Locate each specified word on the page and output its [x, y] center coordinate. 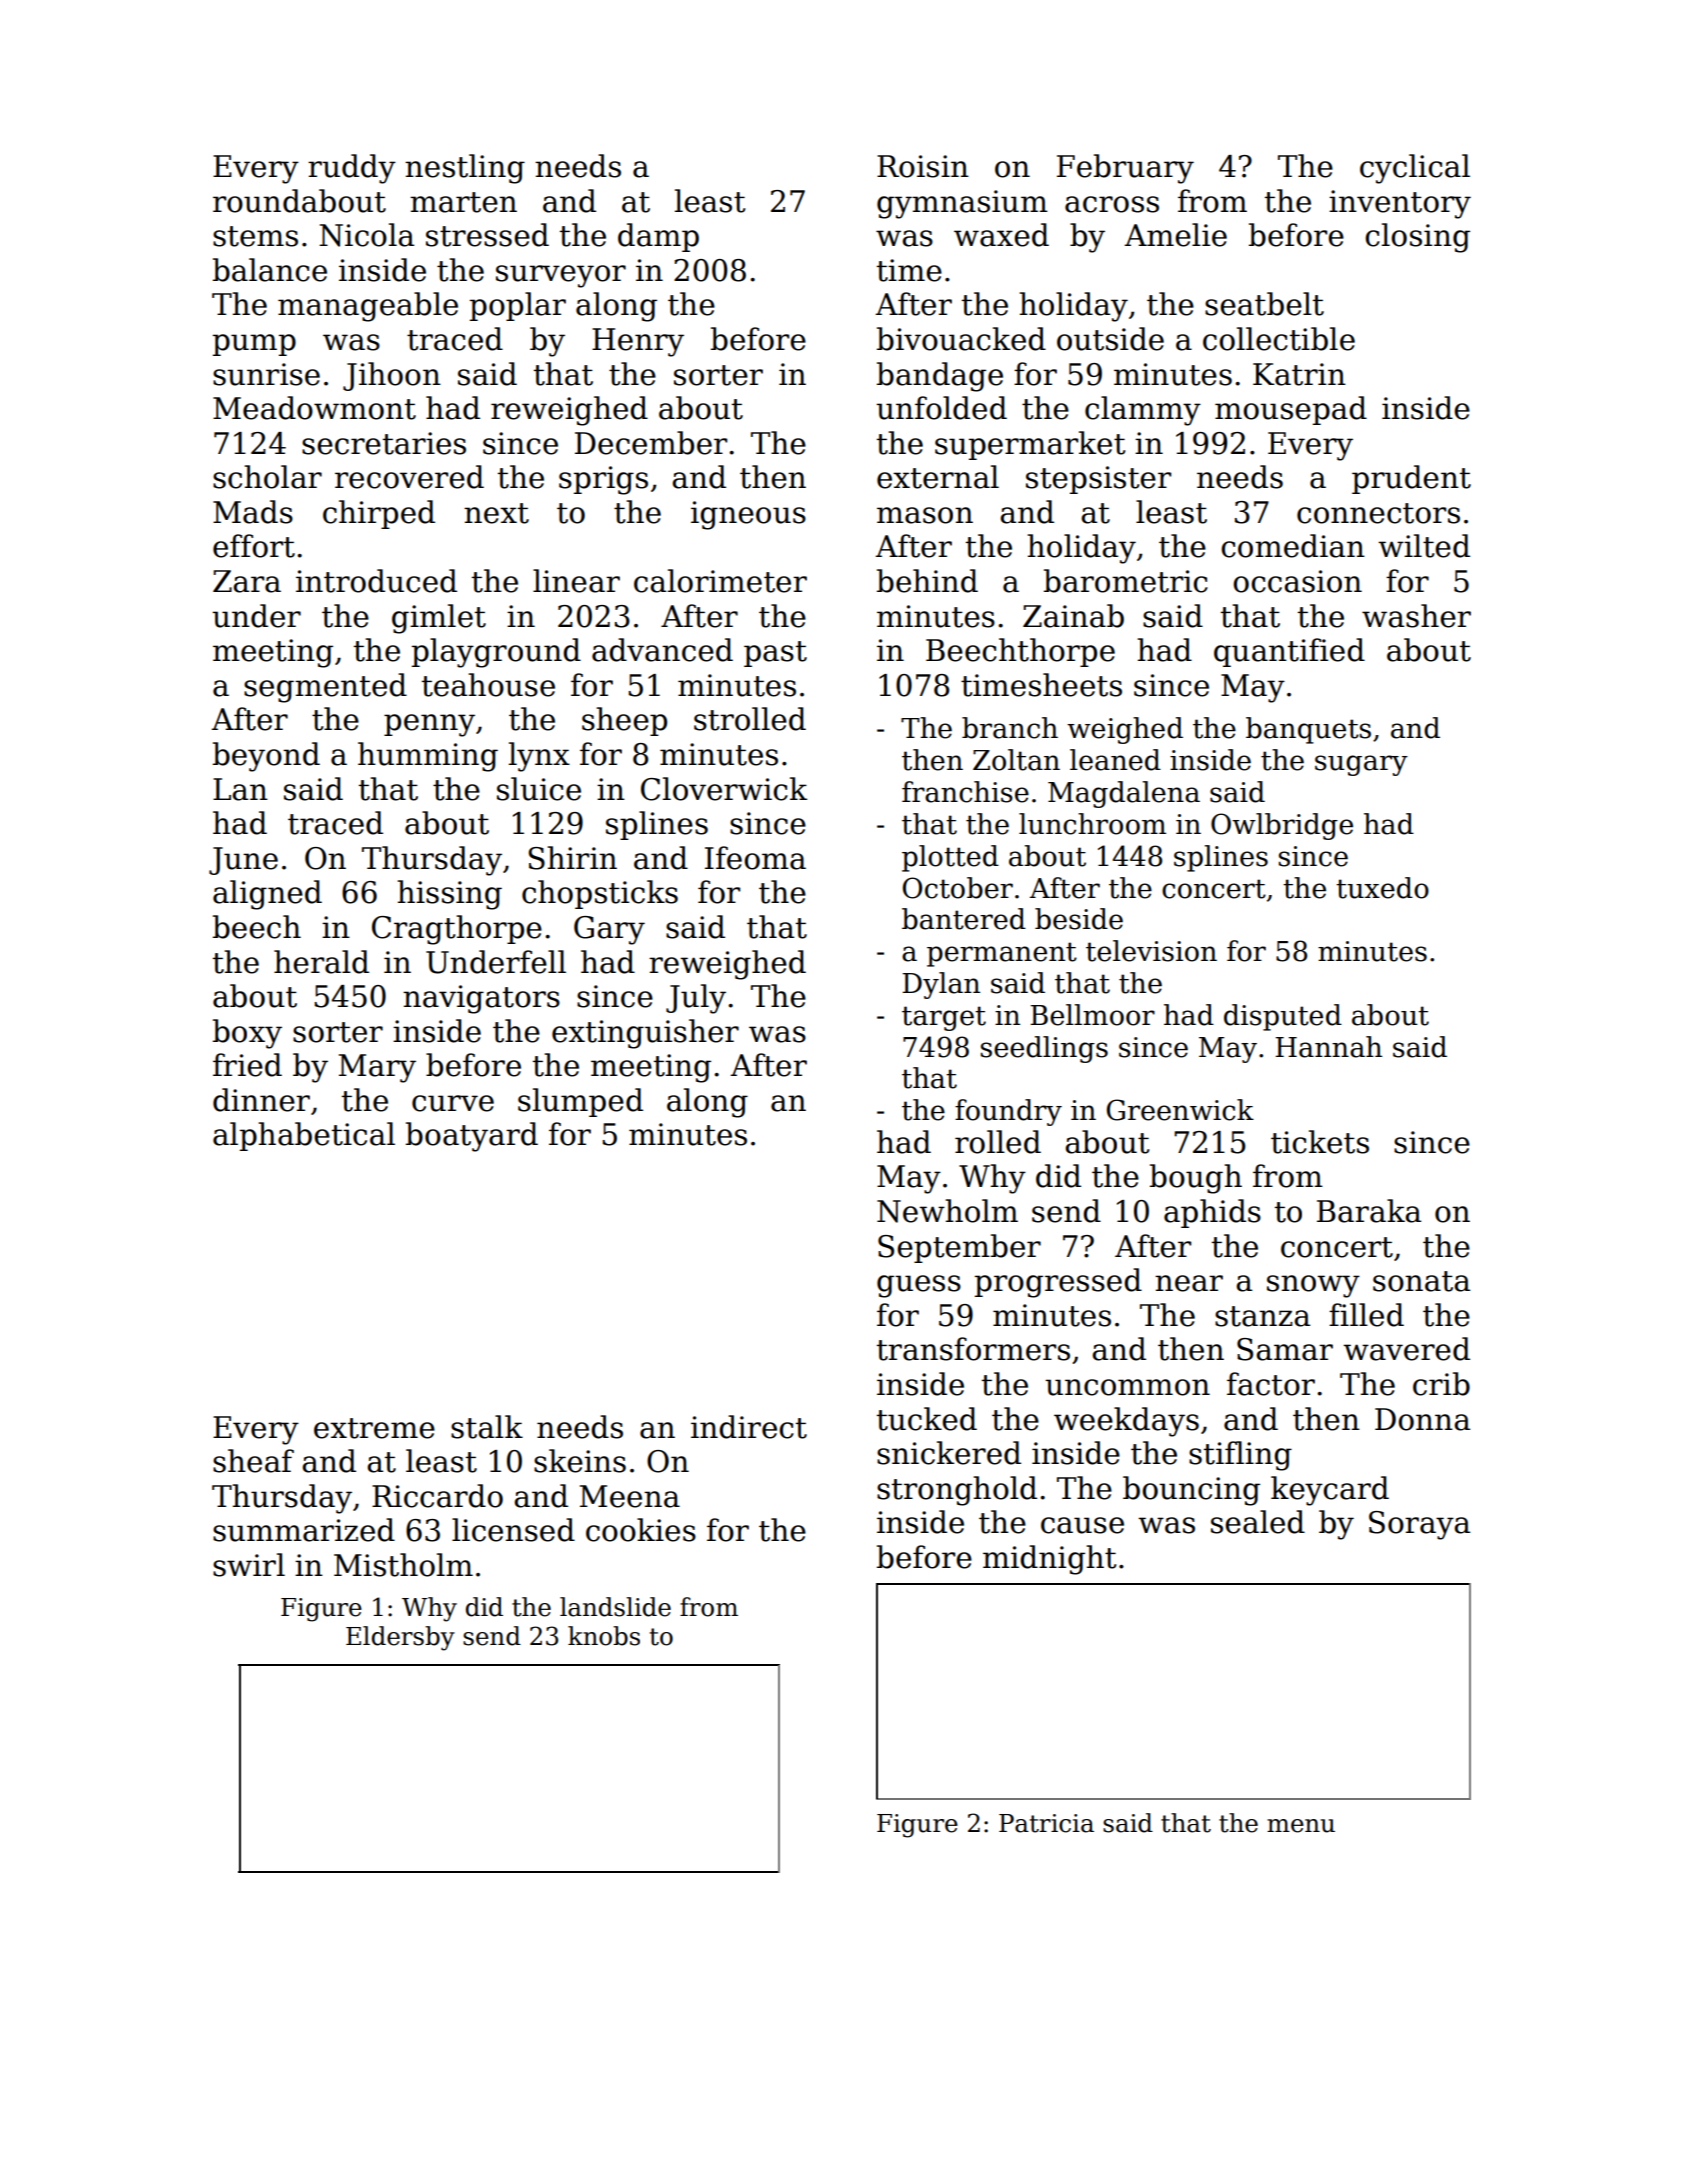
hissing [449, 895]
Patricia [1046, 1823]
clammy [1143, 411]
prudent [1411, 479]
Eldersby [400, 1638]
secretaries [384, 443]
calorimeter [720, 581]
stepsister [1098, 480]
